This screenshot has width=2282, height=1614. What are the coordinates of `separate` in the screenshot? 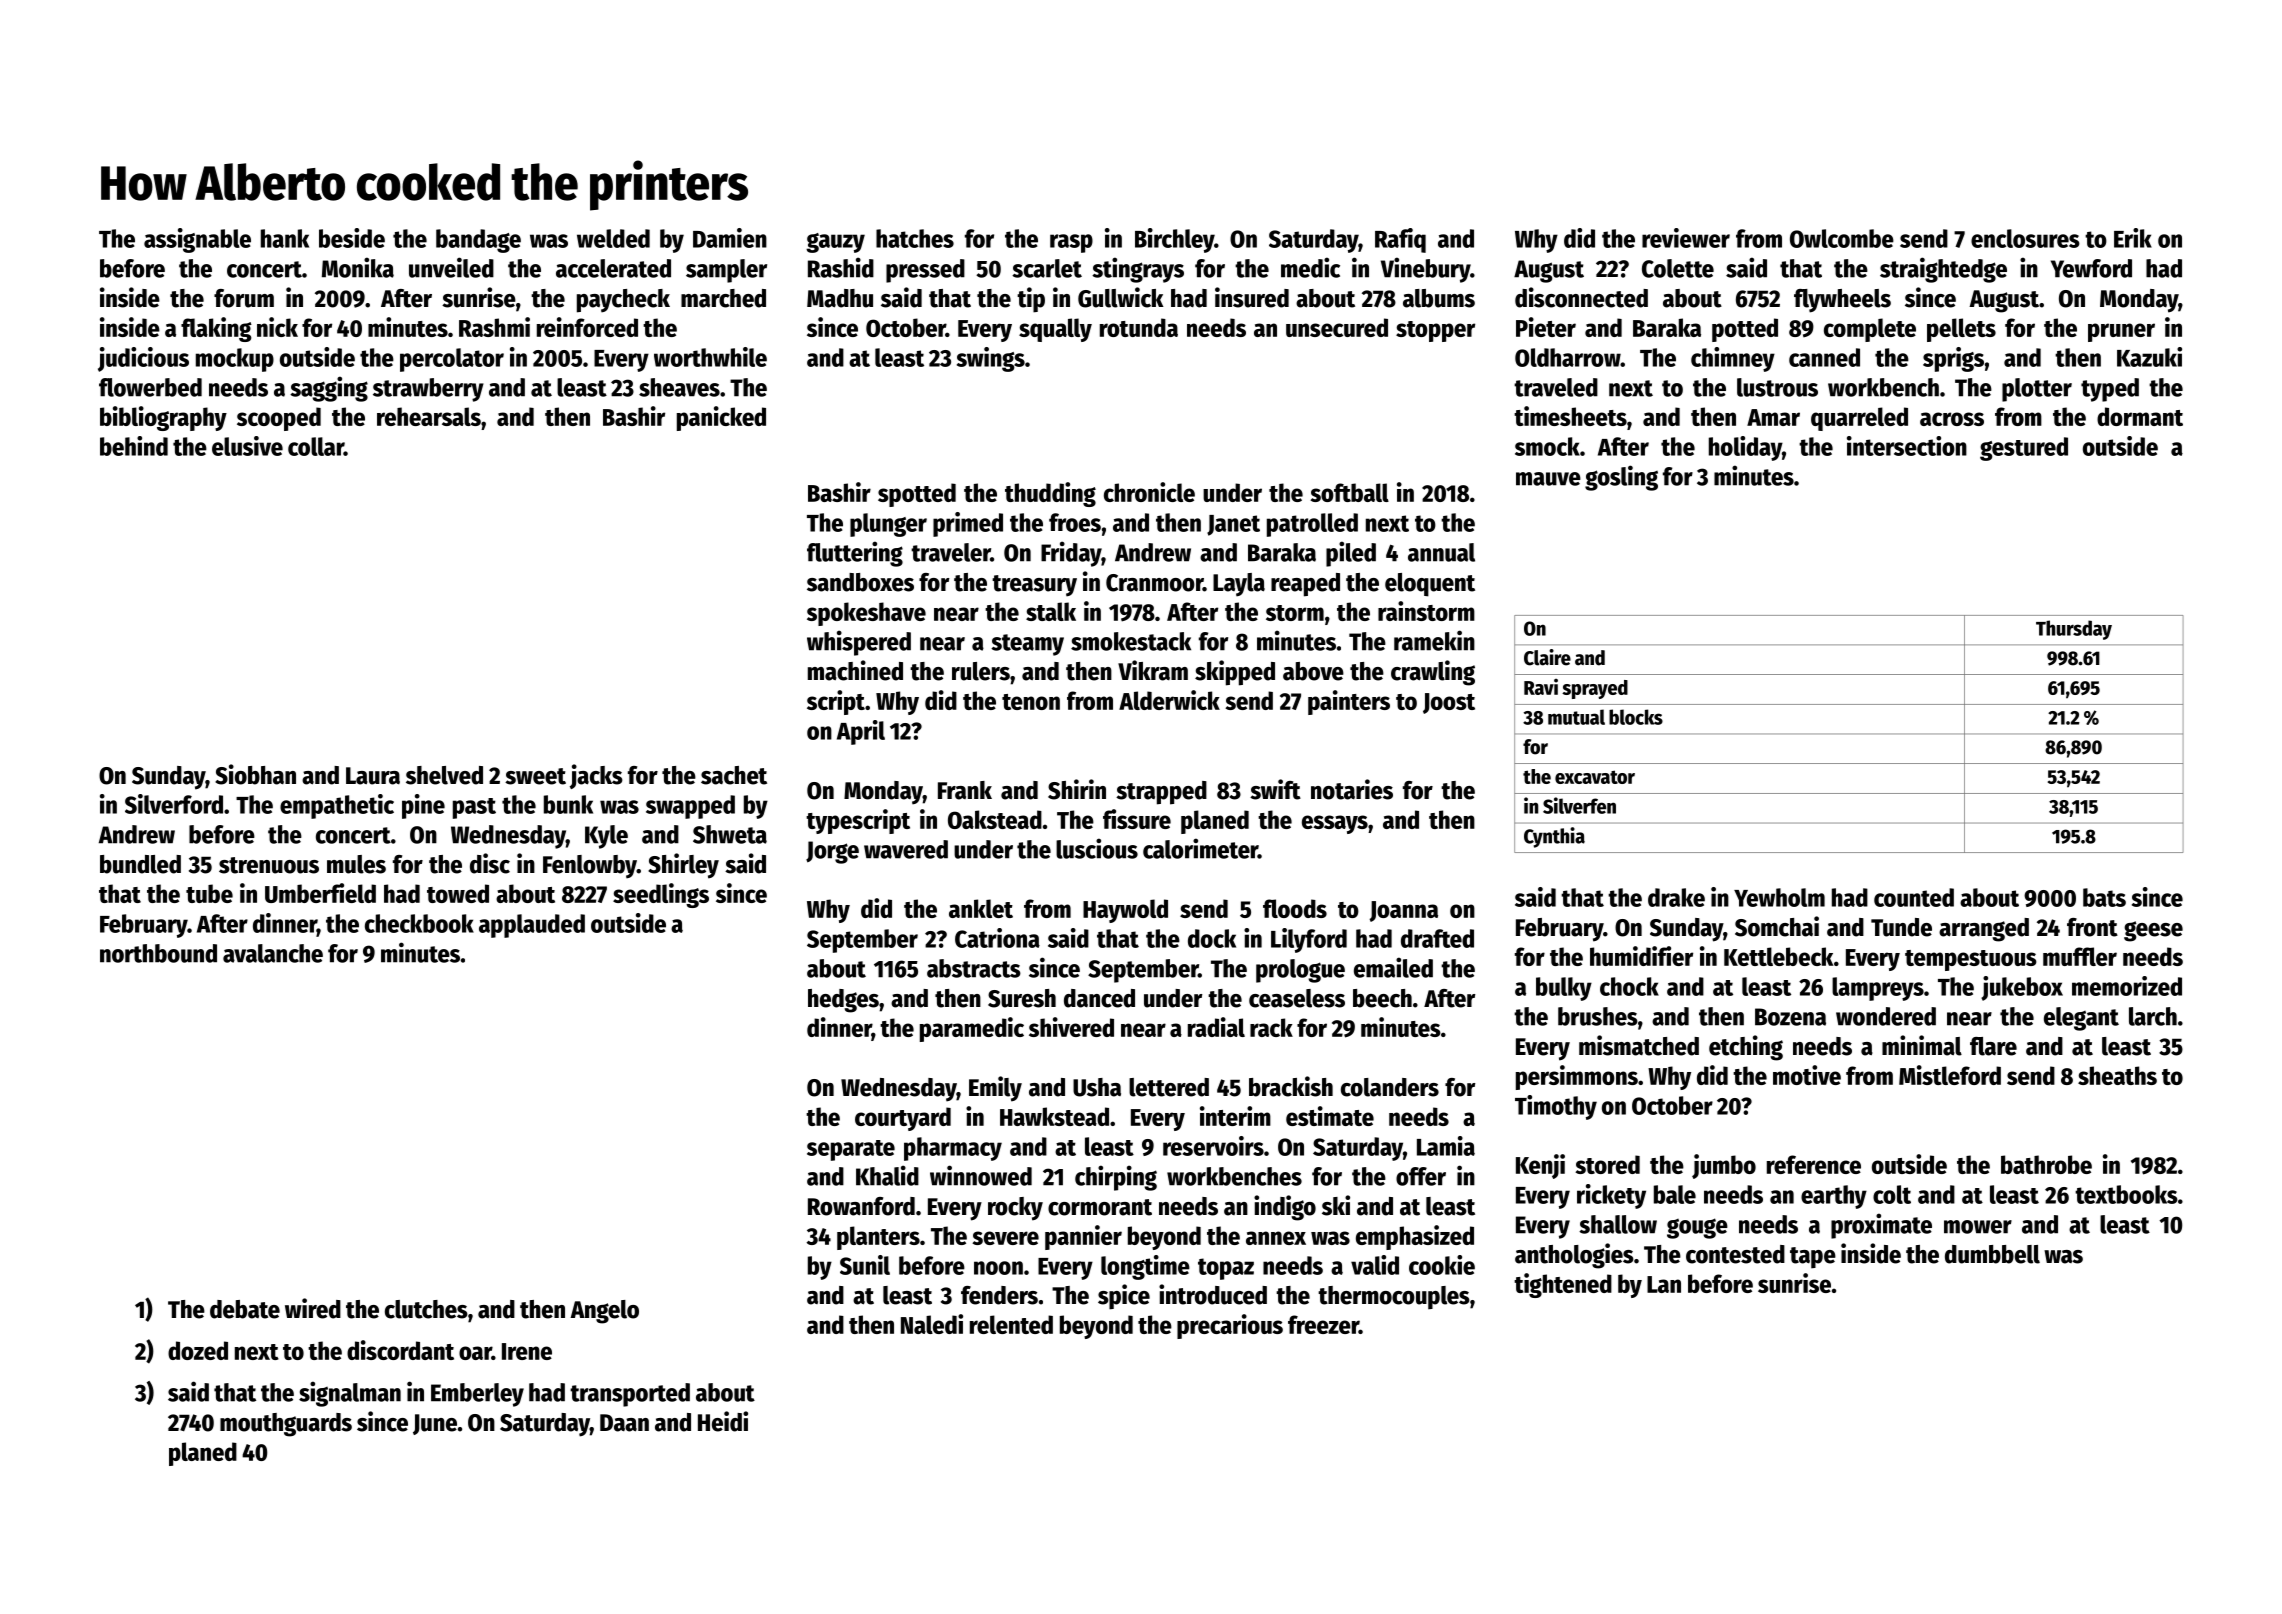 It's located at (851, 1150).
